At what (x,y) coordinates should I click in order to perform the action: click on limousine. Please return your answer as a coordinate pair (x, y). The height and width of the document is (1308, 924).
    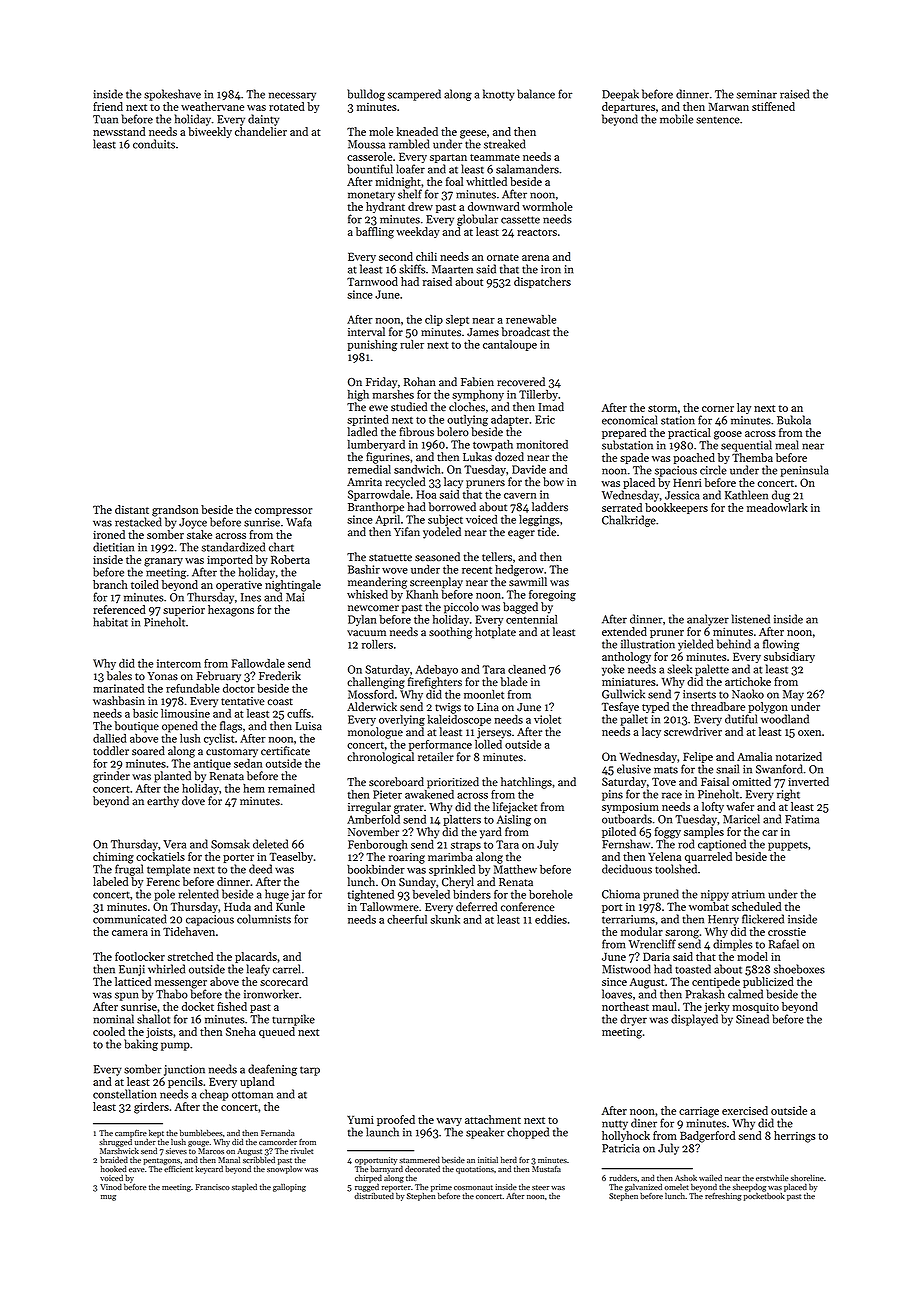
    Looking at the image, I should click on (185, 713).
